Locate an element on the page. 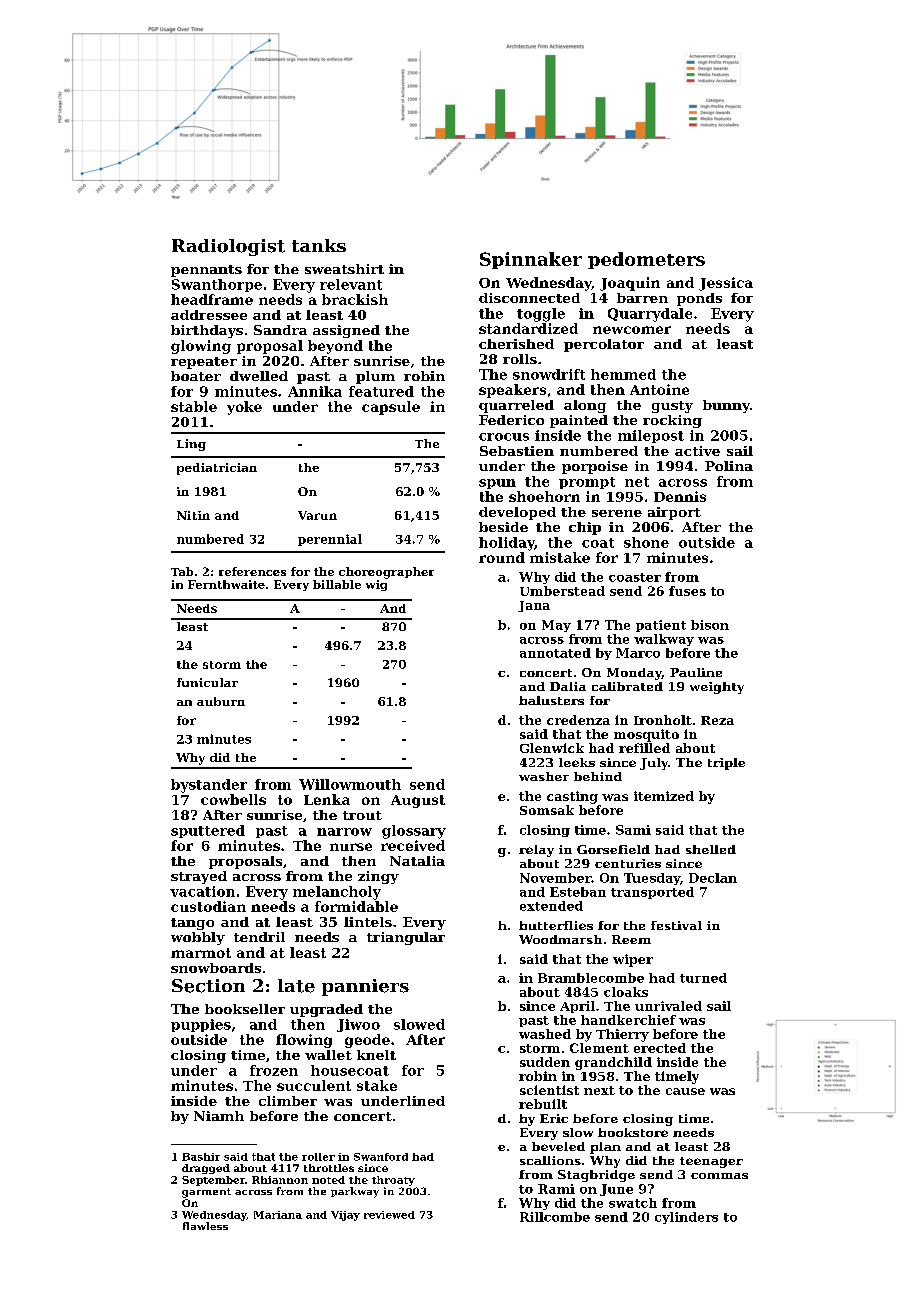 The image size is (924, 1311). climber is located at coordinates (288, 1101).
